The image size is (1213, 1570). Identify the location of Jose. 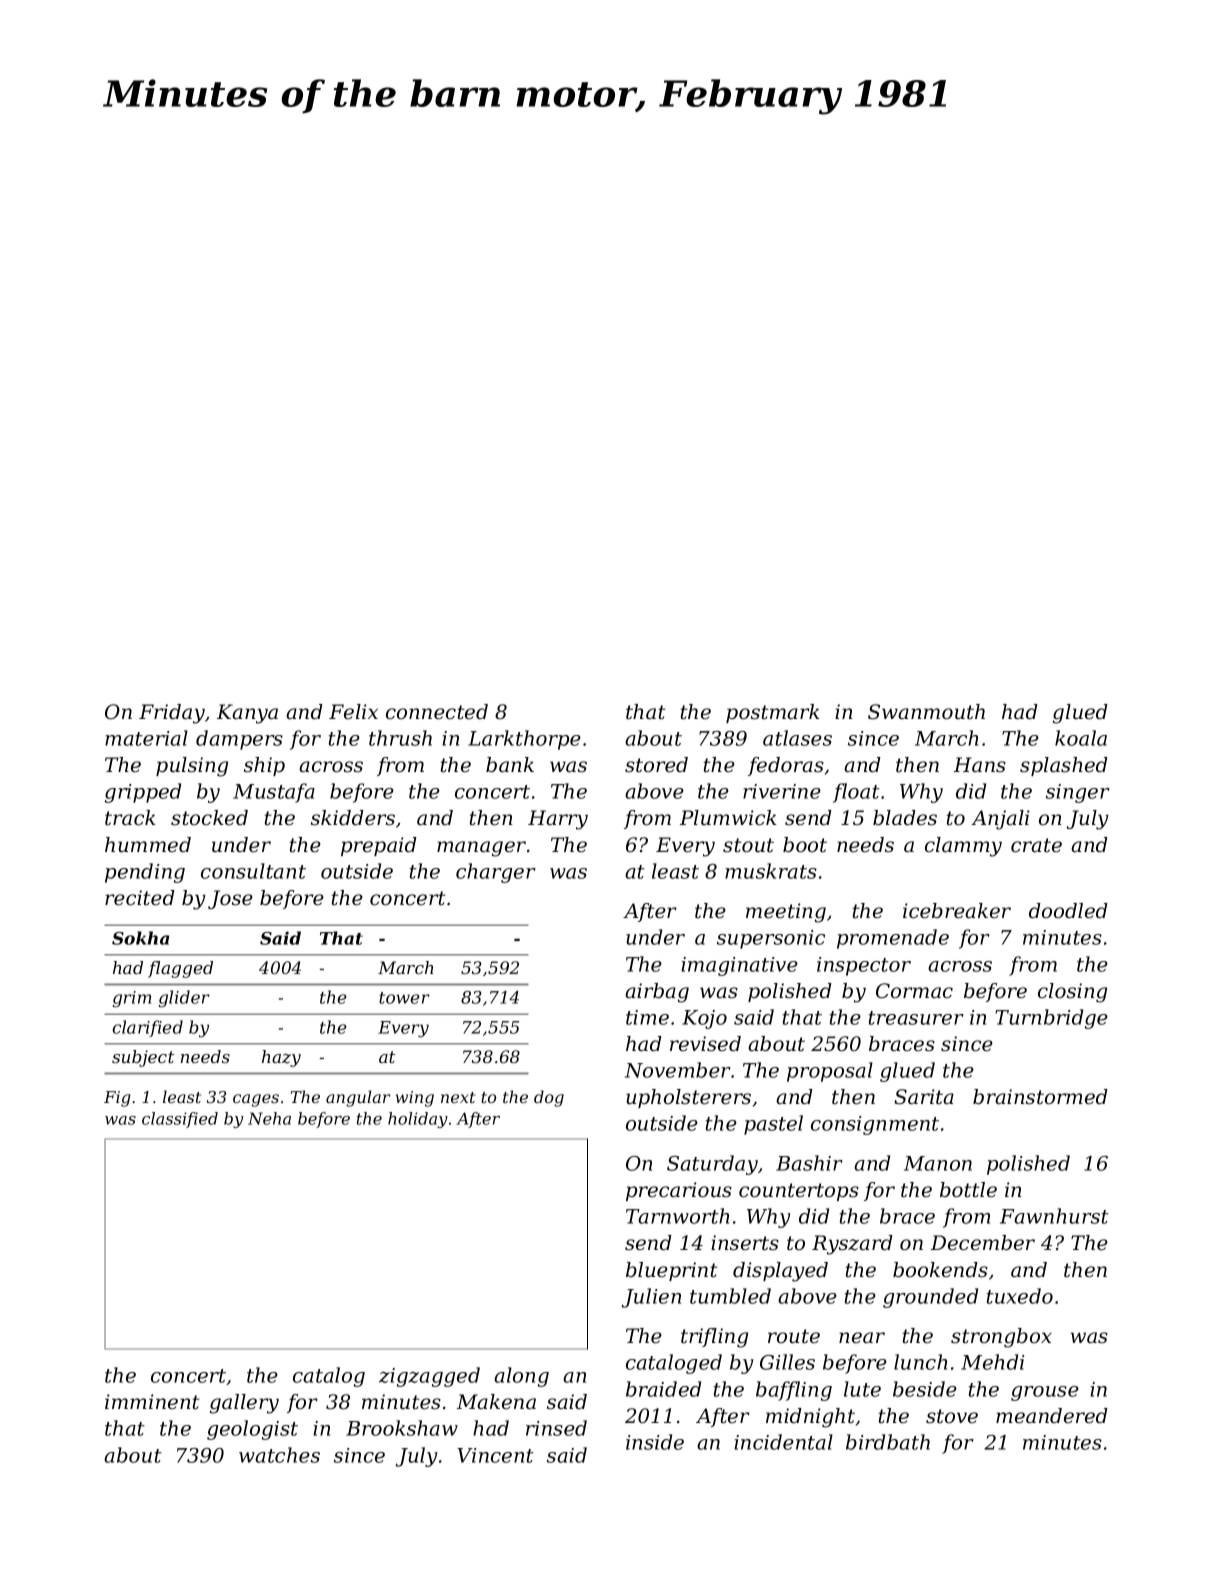
(230, 899).
